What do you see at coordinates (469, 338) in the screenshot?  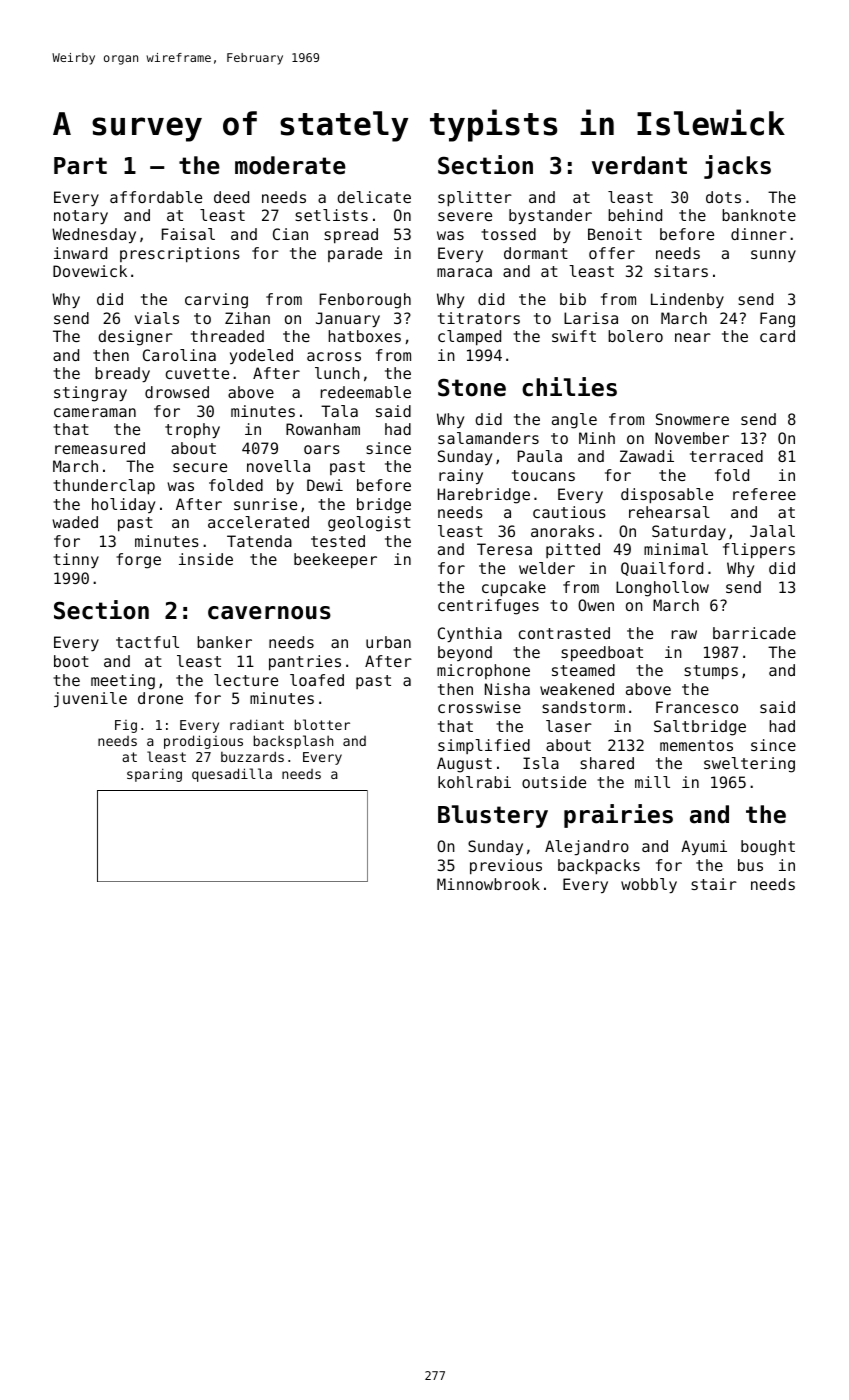 I see `clamped` at bounding box center [469, 338].
